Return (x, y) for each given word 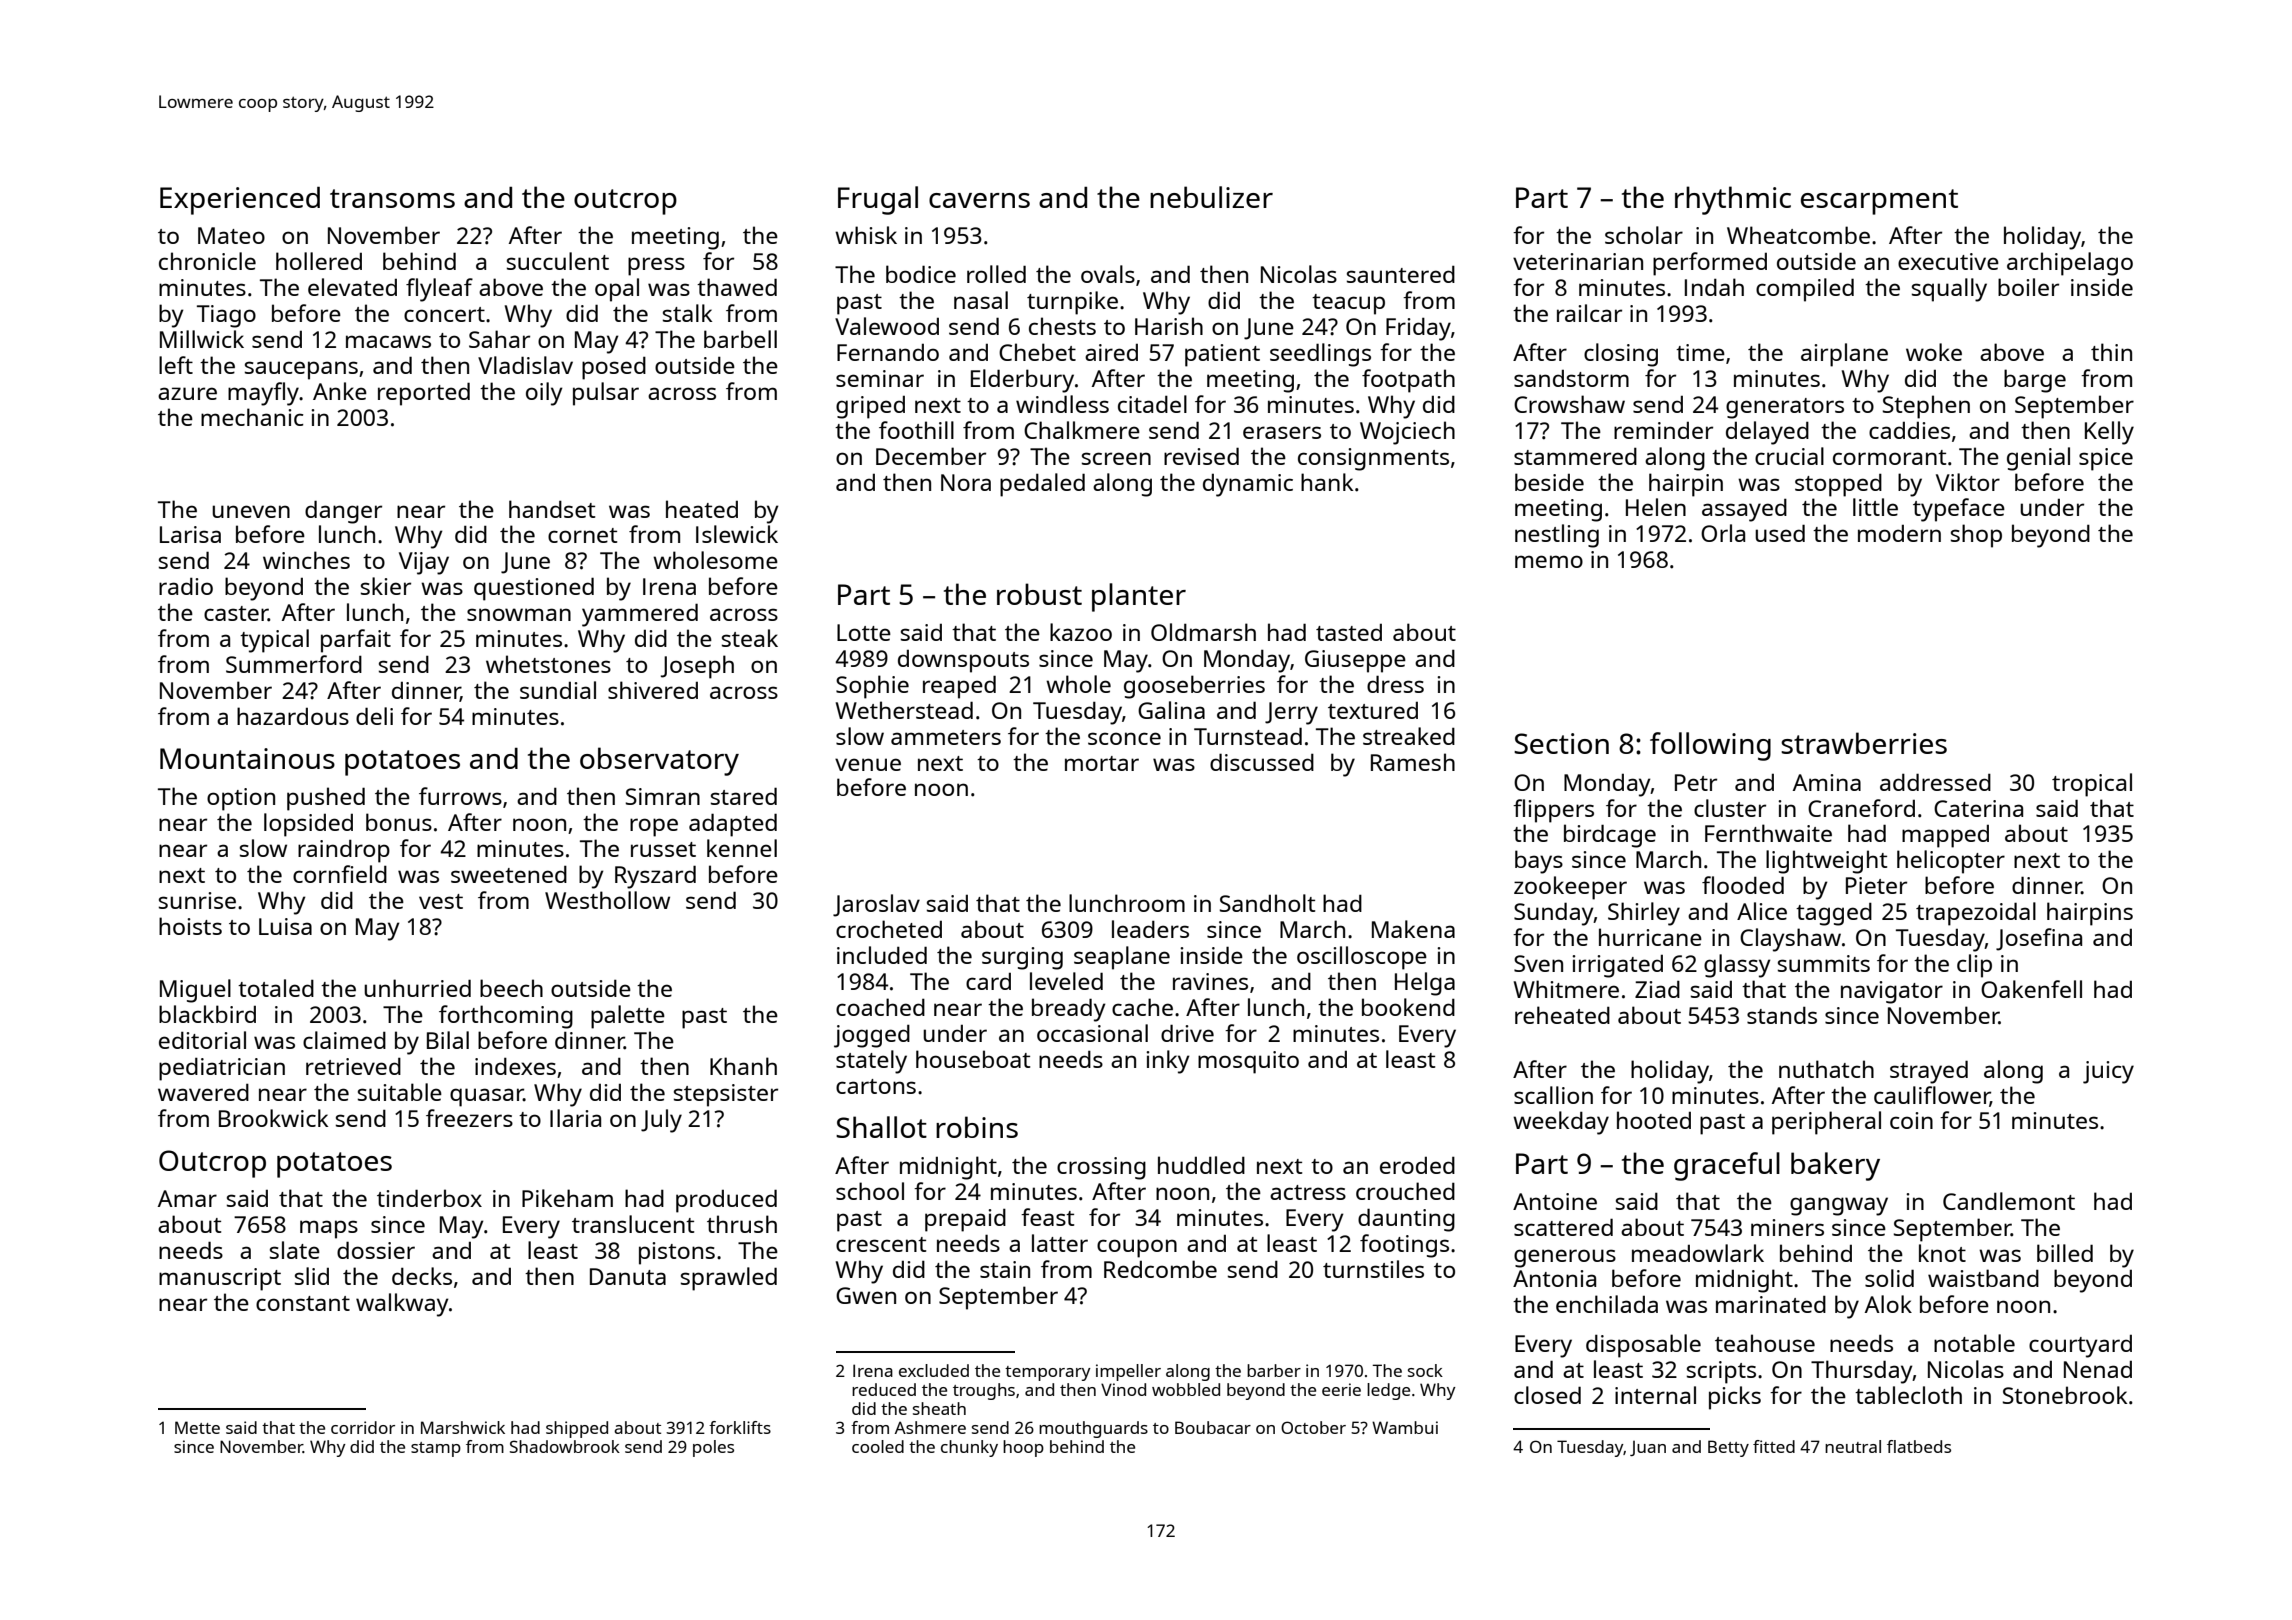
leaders (1150, 929)
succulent (558, 261)
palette (628, 1017)
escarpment (1879, 202)
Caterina (1978, 808)
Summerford (294, 664)
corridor (363, 1427)
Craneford (1861, 808)
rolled (996, 274)
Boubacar (1213, 1427)
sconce (1124, 738)
